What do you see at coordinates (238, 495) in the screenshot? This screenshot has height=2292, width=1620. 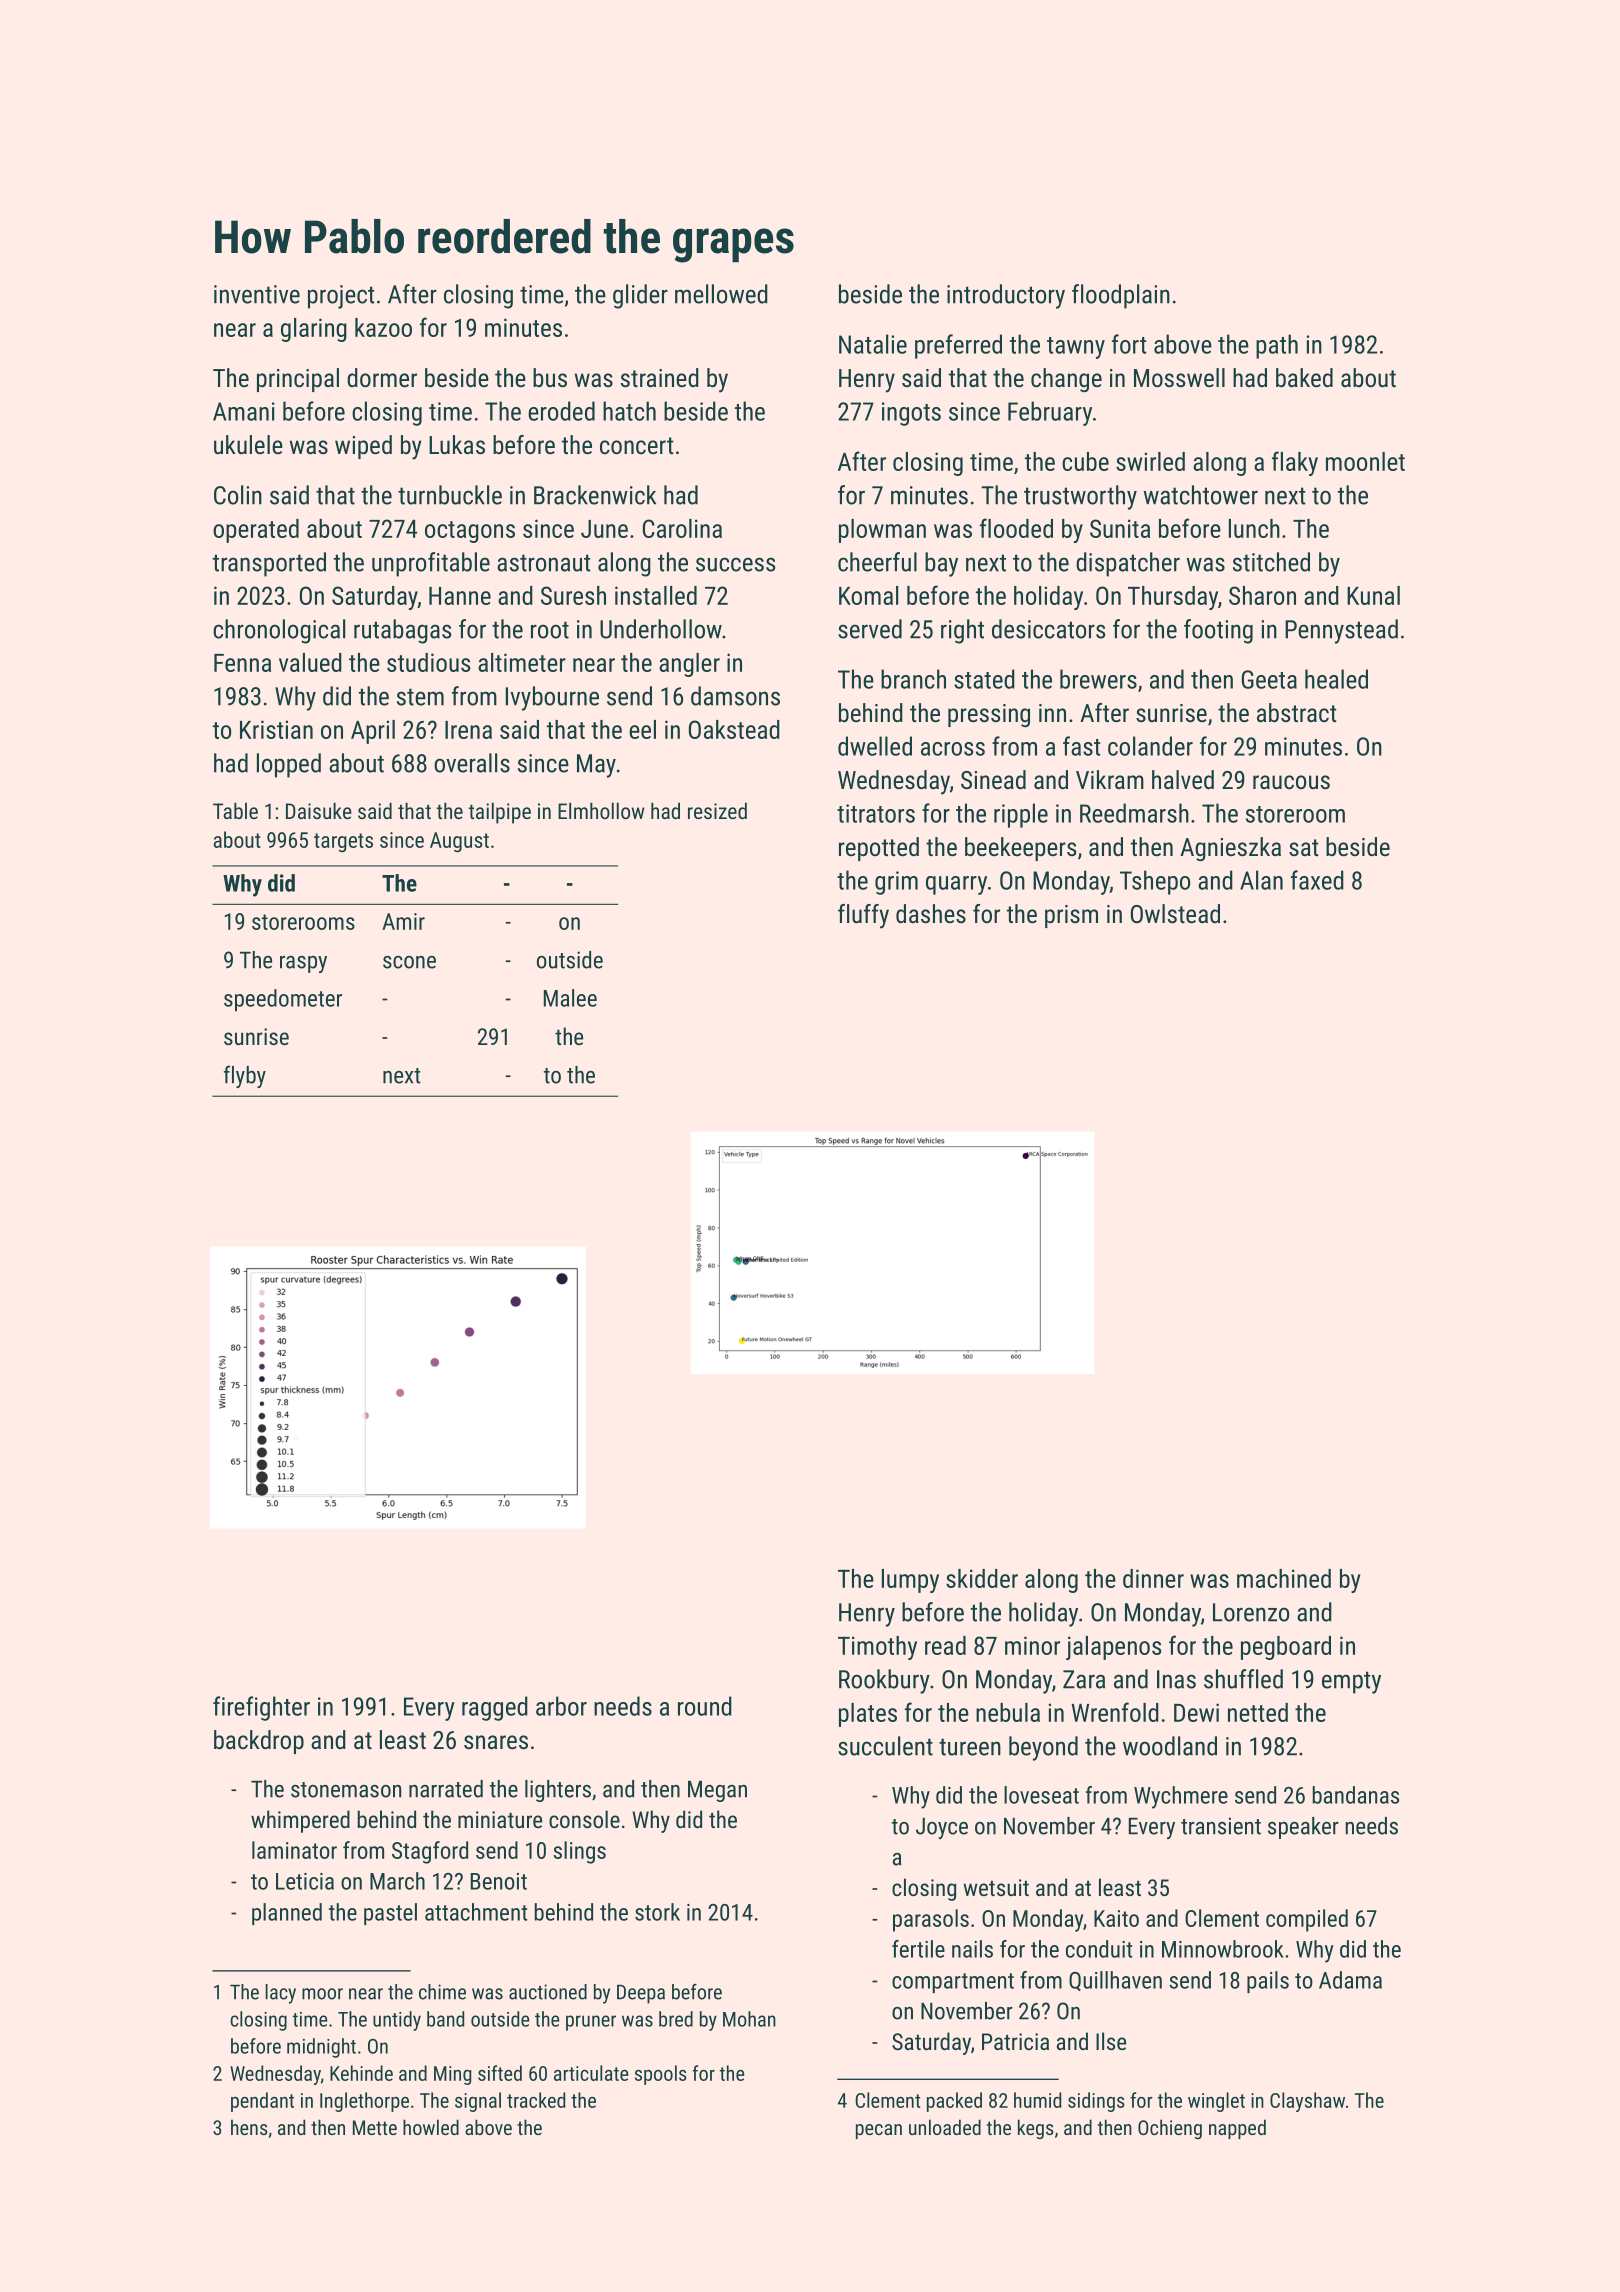 I see `Colin` at bounding box center [238, 495].
